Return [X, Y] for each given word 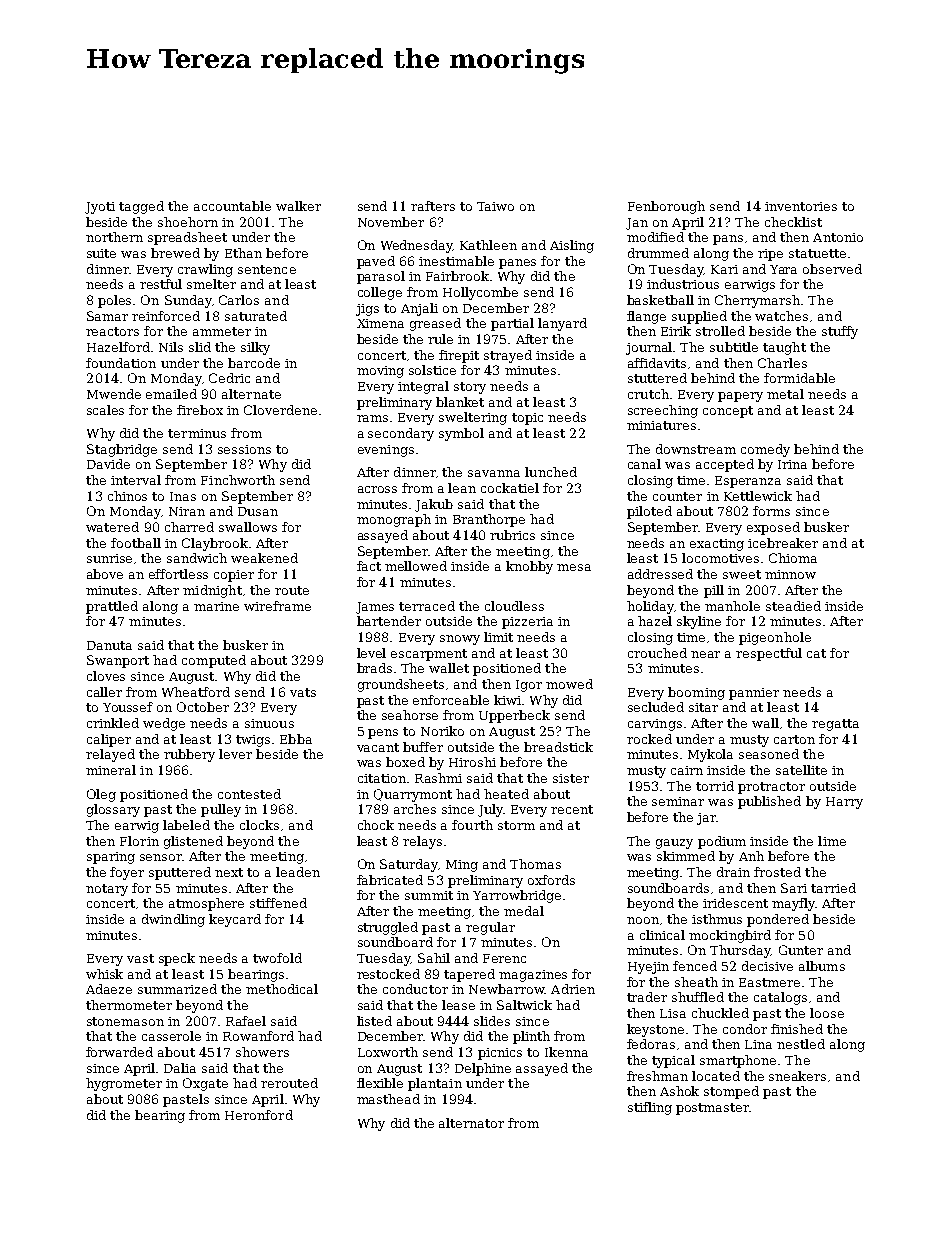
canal [644, 464]
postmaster [712, 1109]
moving [380, 372]
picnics [500, 1054]
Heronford [259, 1115]
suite [101, 253]
